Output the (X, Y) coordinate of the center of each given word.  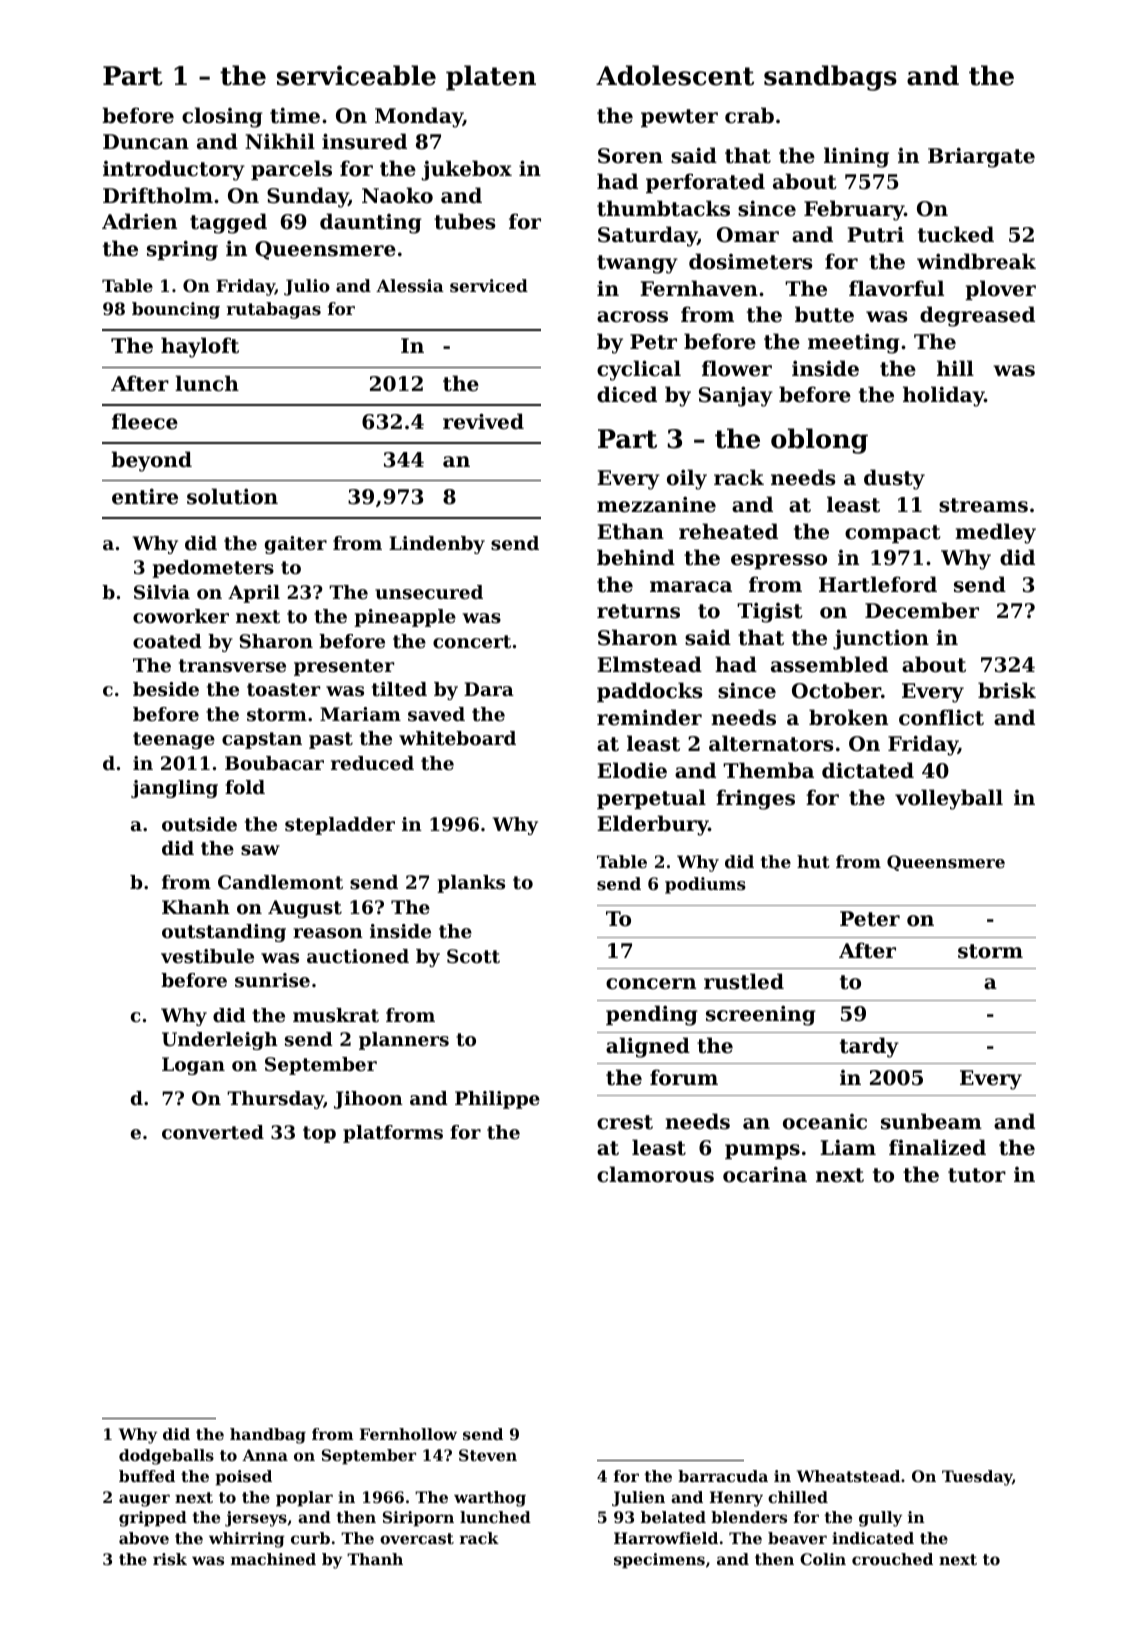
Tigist (769, 612)
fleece (145, 421)
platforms (393, 1134)
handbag (268, 1436)
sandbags (830, 78)
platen (491, 78)
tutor (977, 1175)
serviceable (356, 75)
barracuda (723, 1476)
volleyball (949, 799)
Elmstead (649, 664)
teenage (174, 740)
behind (636, 557)
